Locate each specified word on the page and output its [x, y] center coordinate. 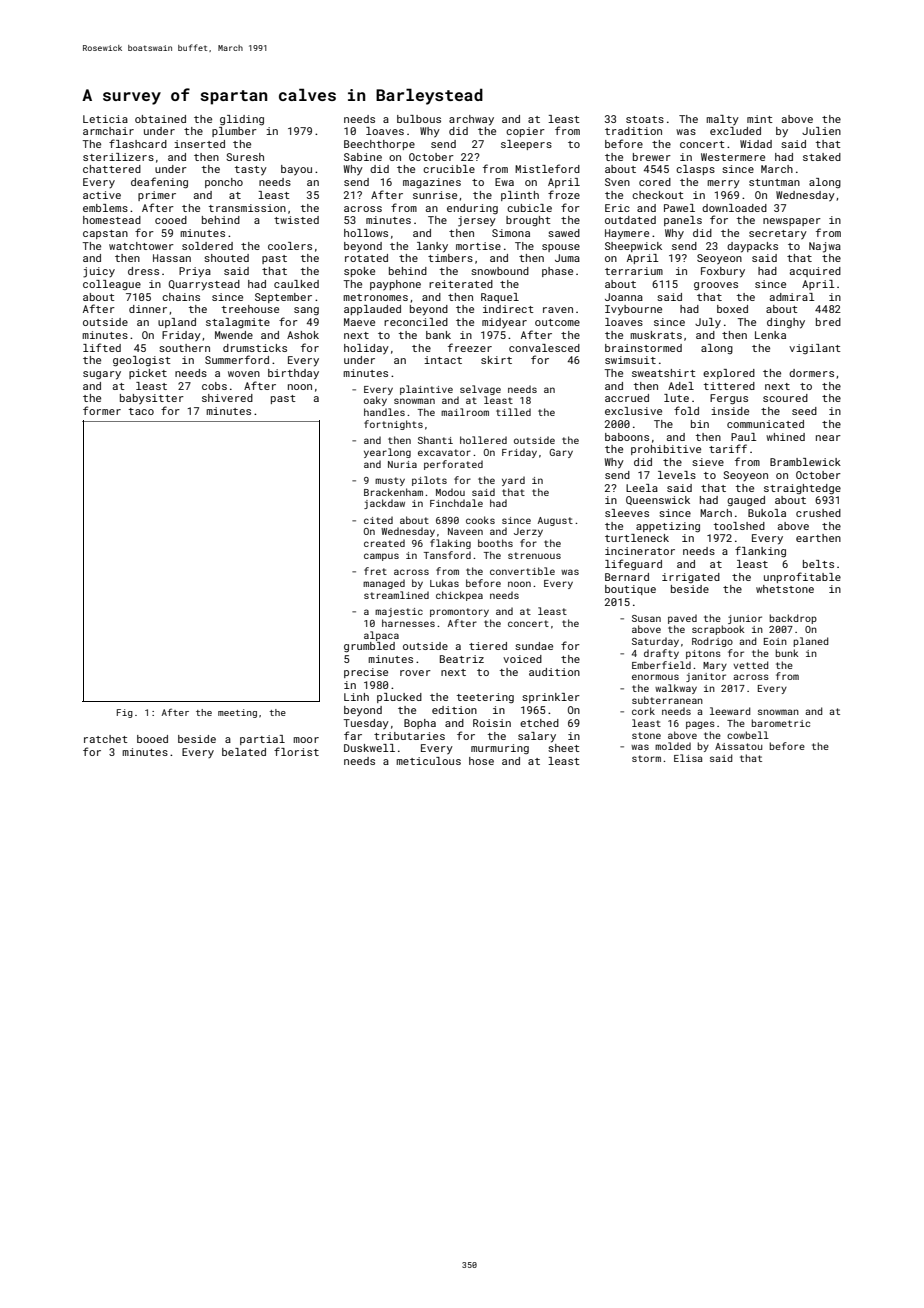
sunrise [435, 195]
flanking [760, 552]
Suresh [245, 157]
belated [244, 752]
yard [513, 481]
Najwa [825, 247]
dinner [148, 309]
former [102, 410]
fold [686, 410]
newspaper [792, 222]
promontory [459, 612]
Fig [125, 713]
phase [557, 272]
